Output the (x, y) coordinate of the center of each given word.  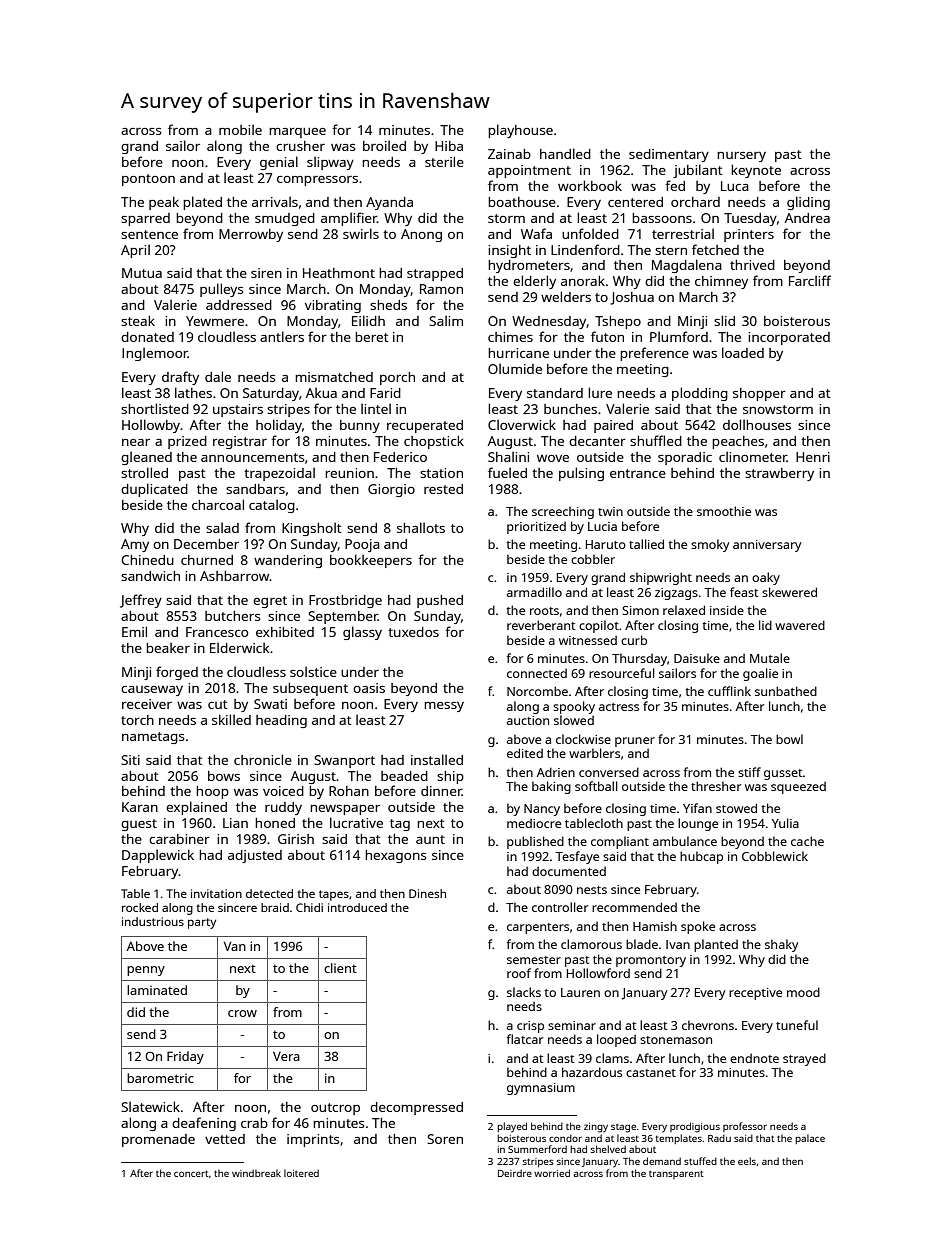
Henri (813, 457)
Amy (135, 545)
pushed (440, 601)
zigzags (676, 594)
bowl (789, 739)
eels (747, 1161)
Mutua (142, 273)
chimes (510, 337)
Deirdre (515, 1173)
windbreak (256, 1173)
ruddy (283, 808)
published (535, 842)
